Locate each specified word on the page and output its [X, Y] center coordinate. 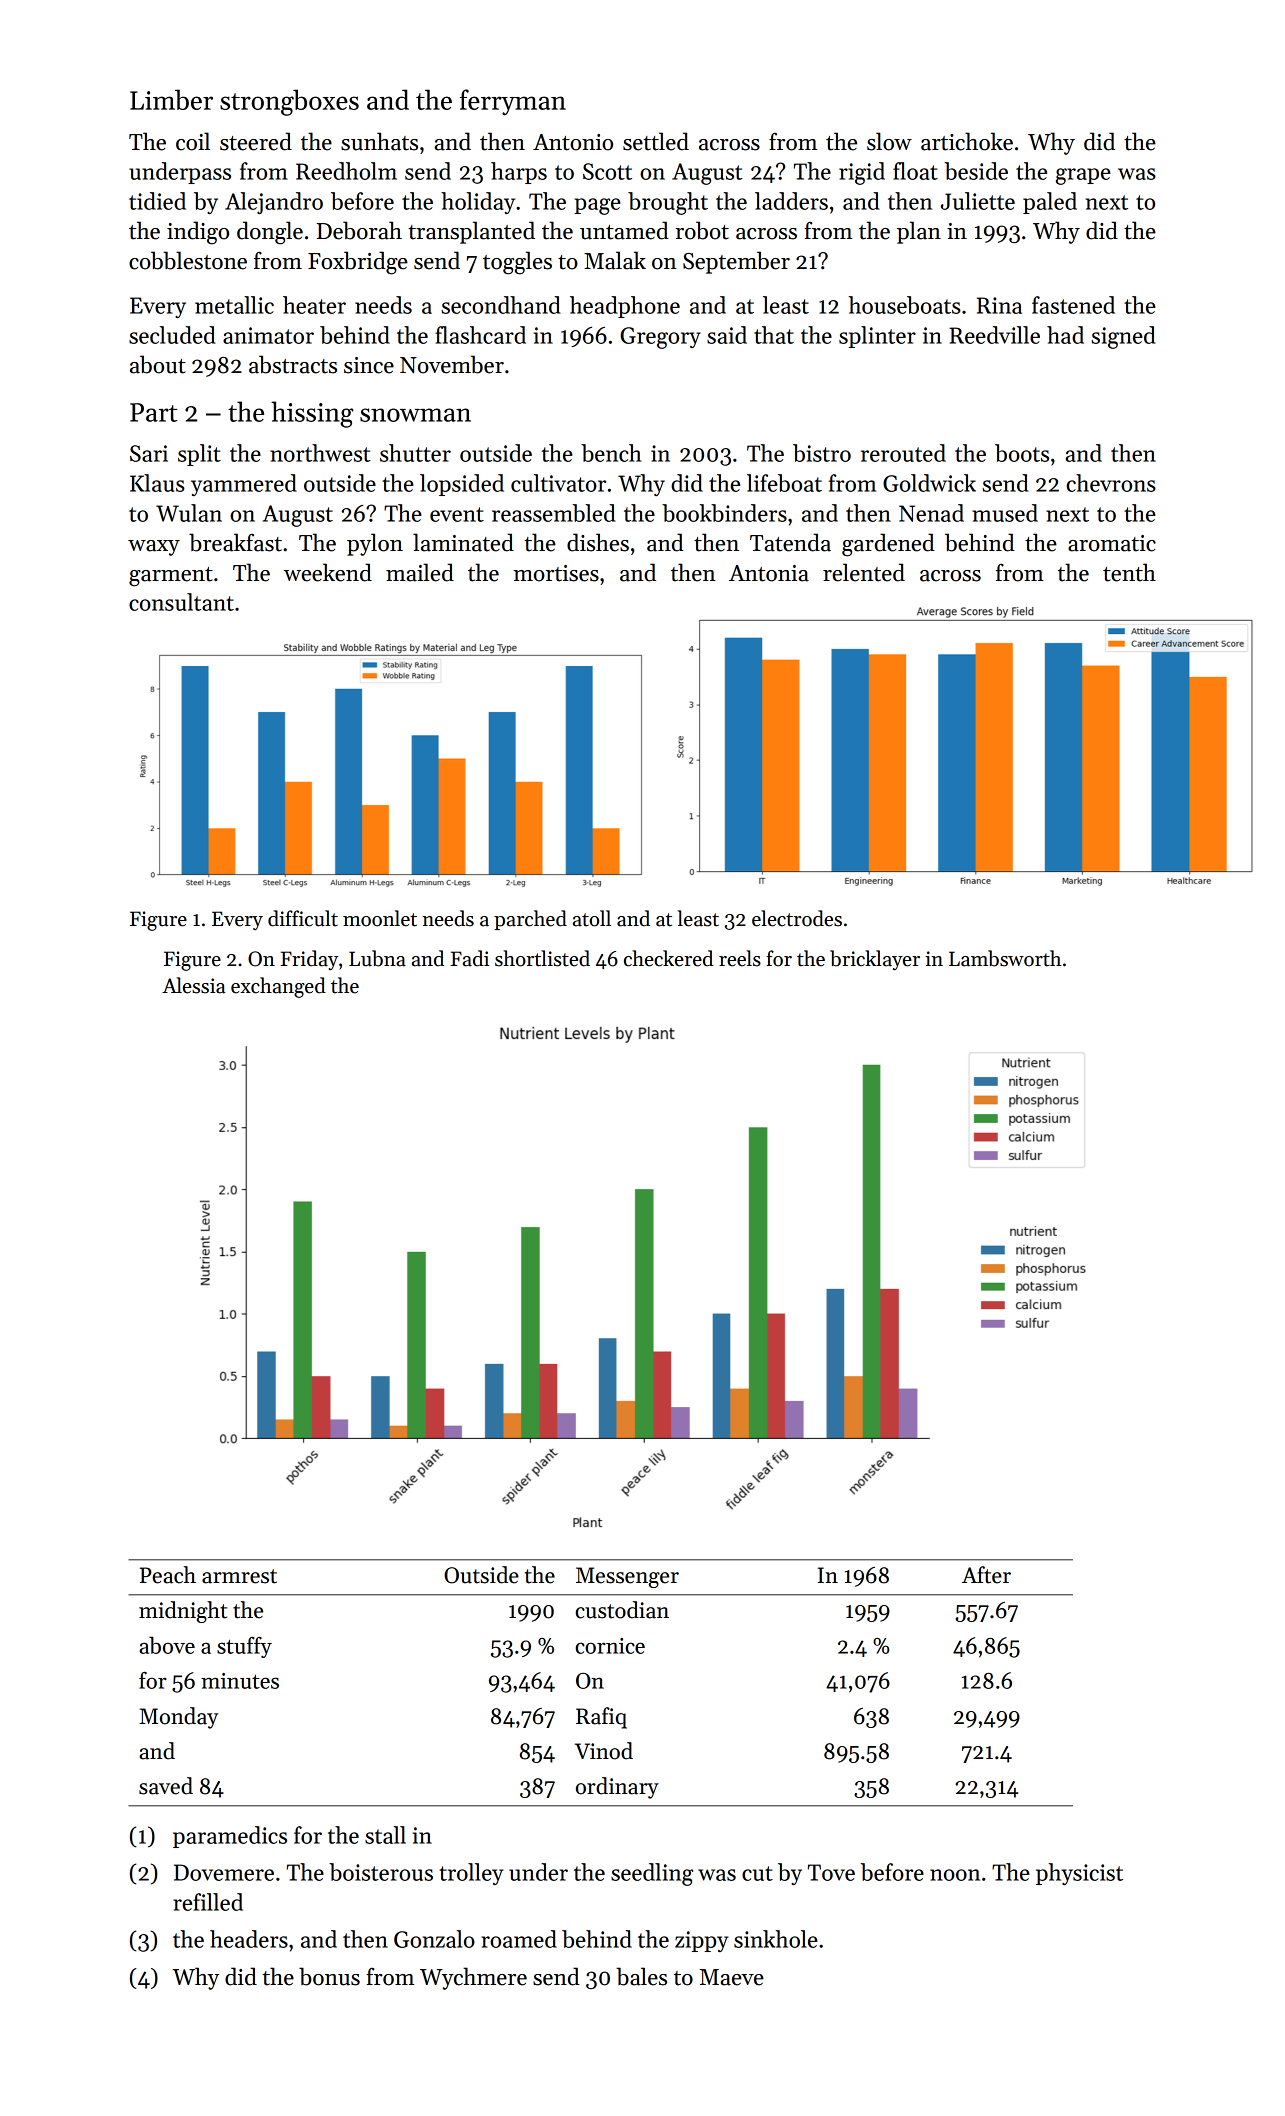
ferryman [513, 102]
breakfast [235, 542]
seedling [652, 1874]
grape [1083, 176]
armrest [239, 1576]
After [986, 1575]
